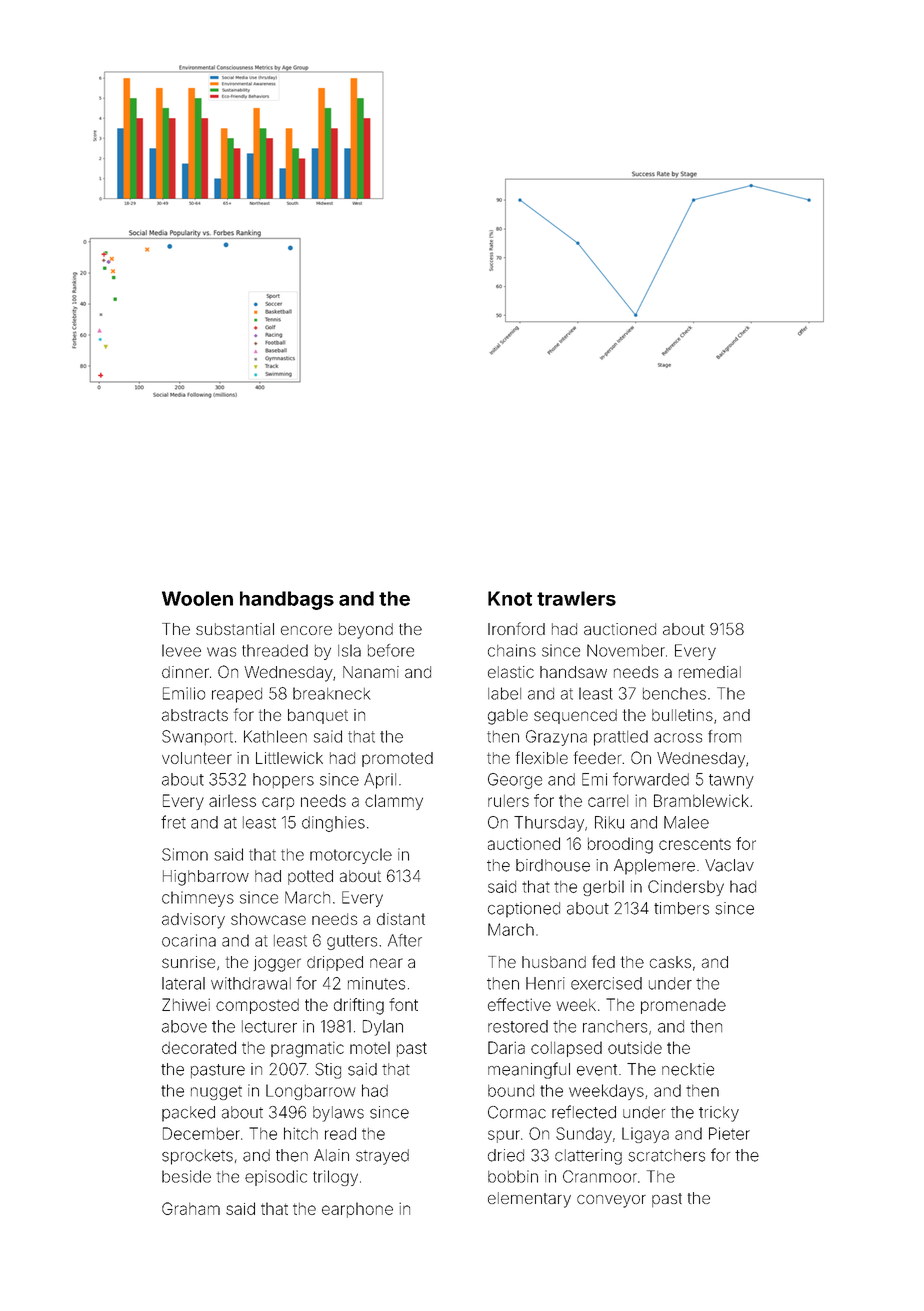  I want to click on elementary, so click(529, 1200).
